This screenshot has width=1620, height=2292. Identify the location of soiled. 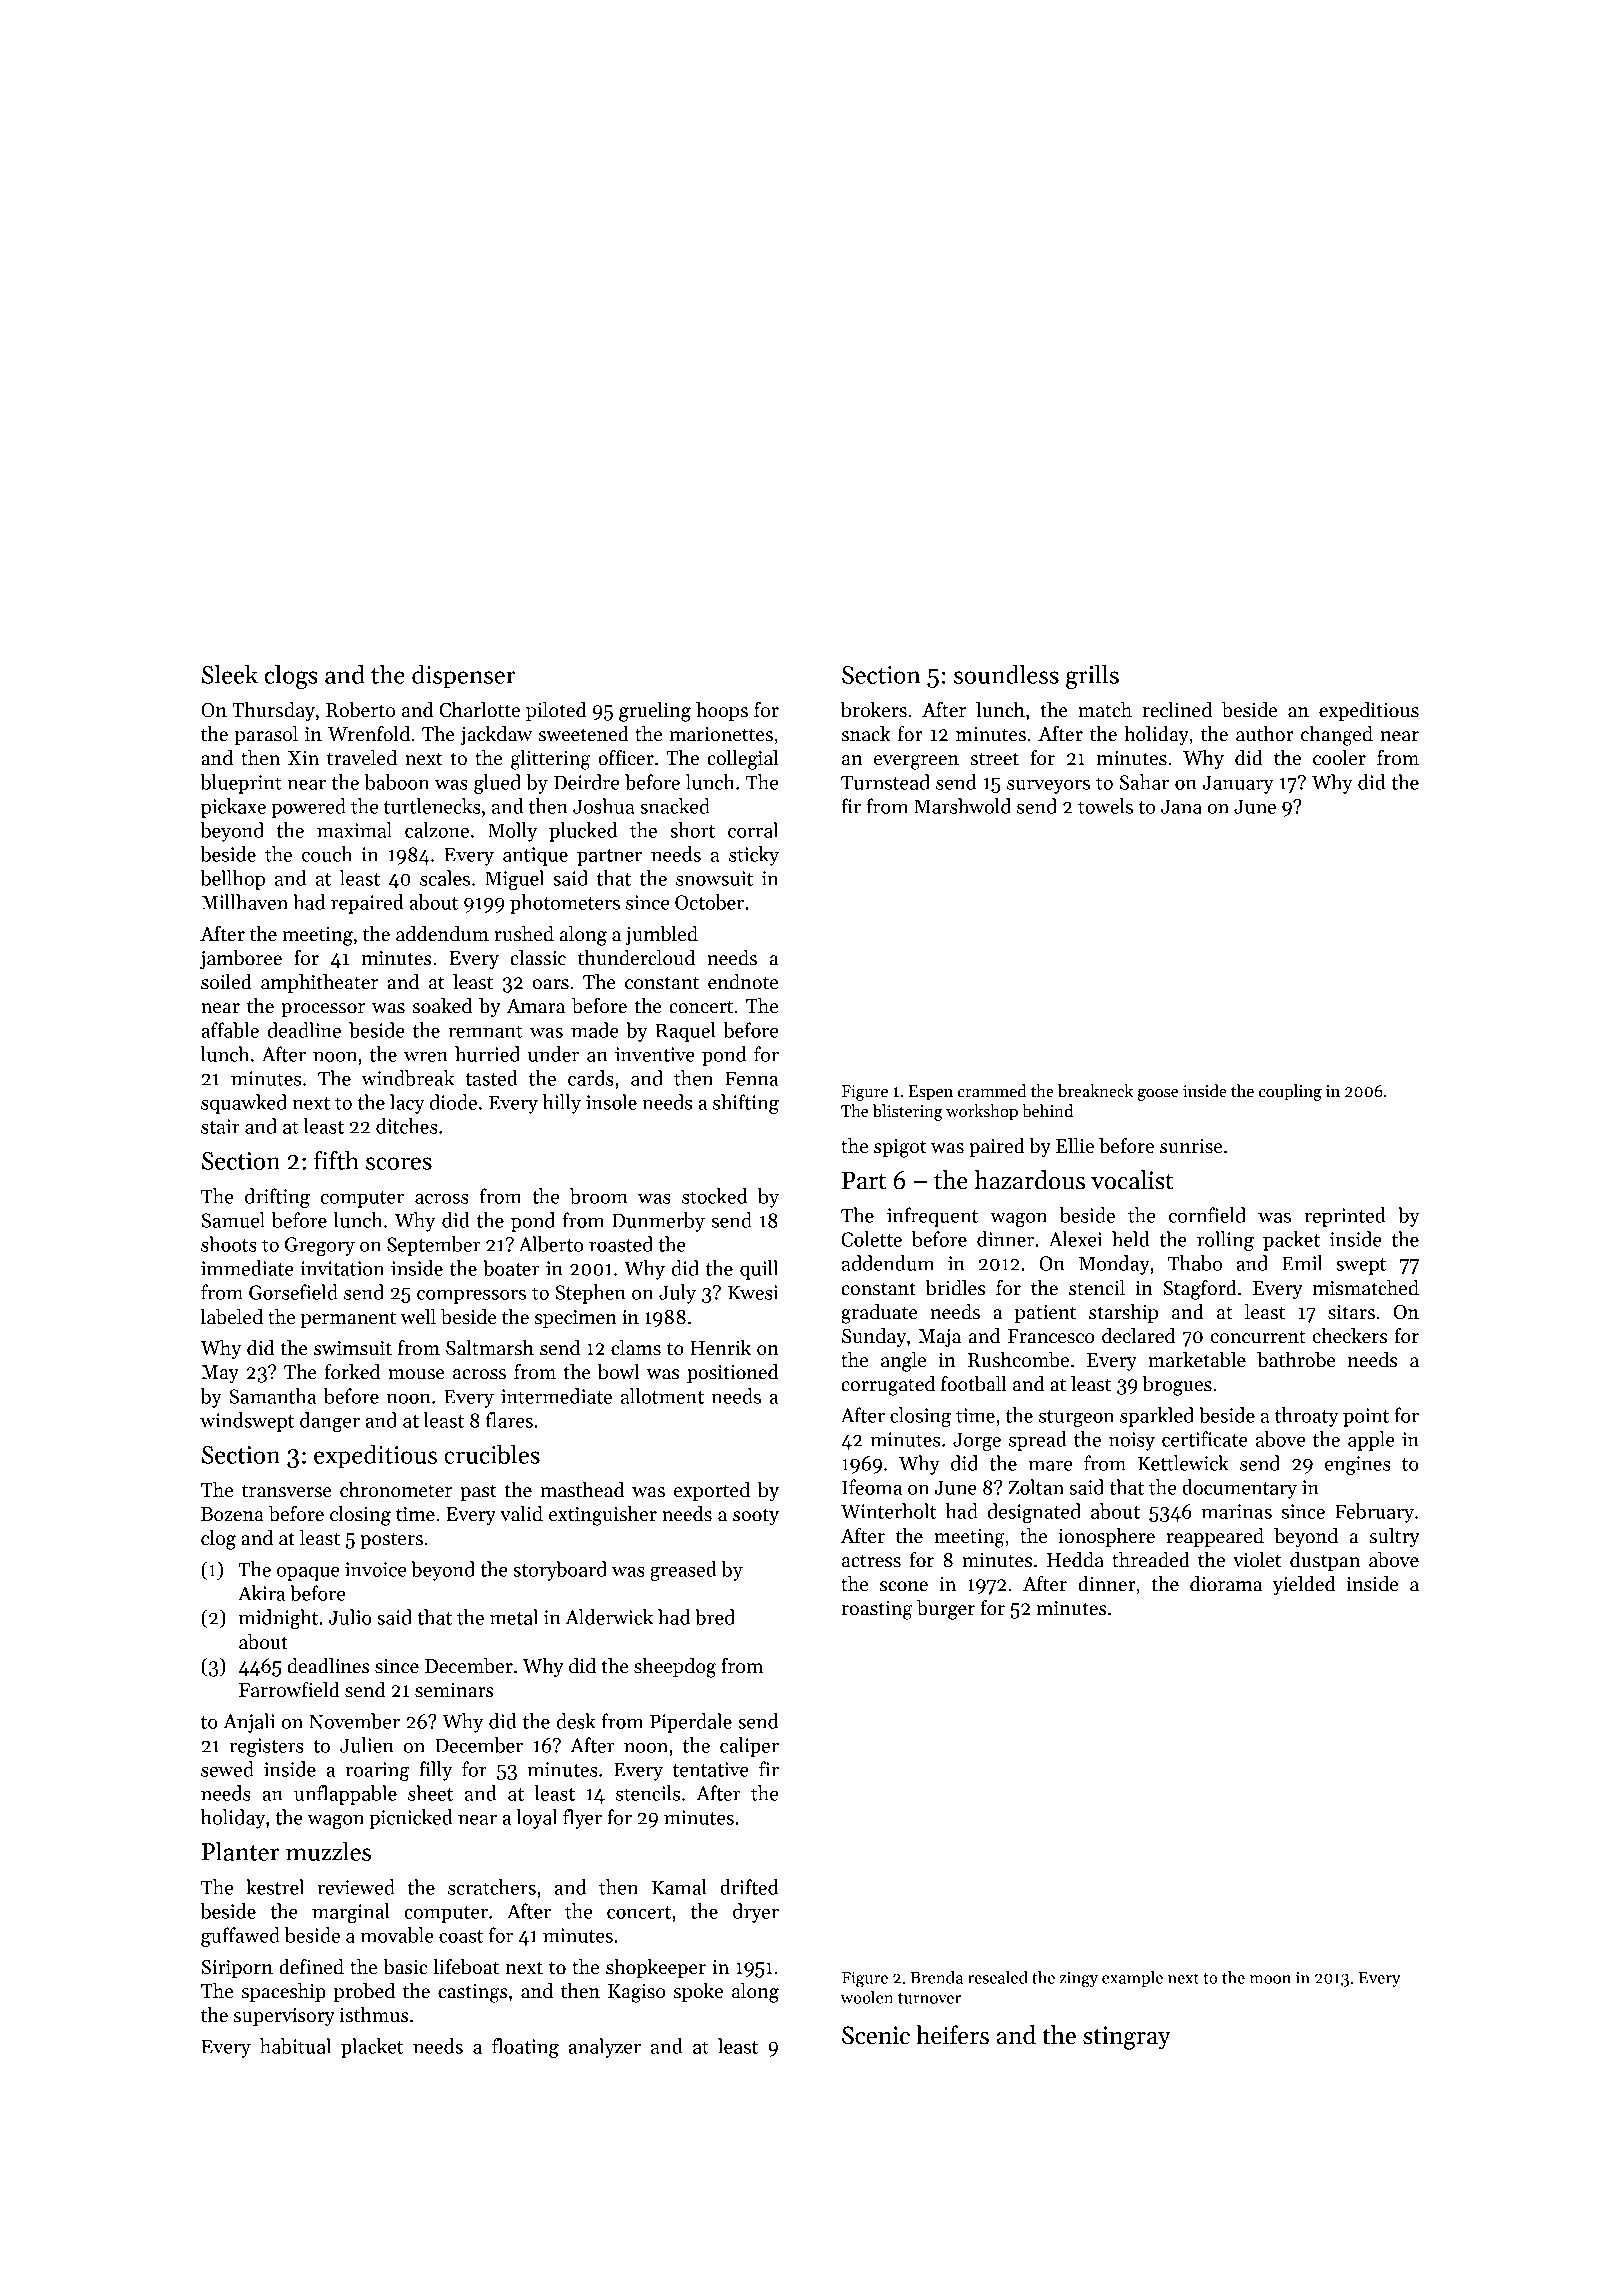
(226, 982).
